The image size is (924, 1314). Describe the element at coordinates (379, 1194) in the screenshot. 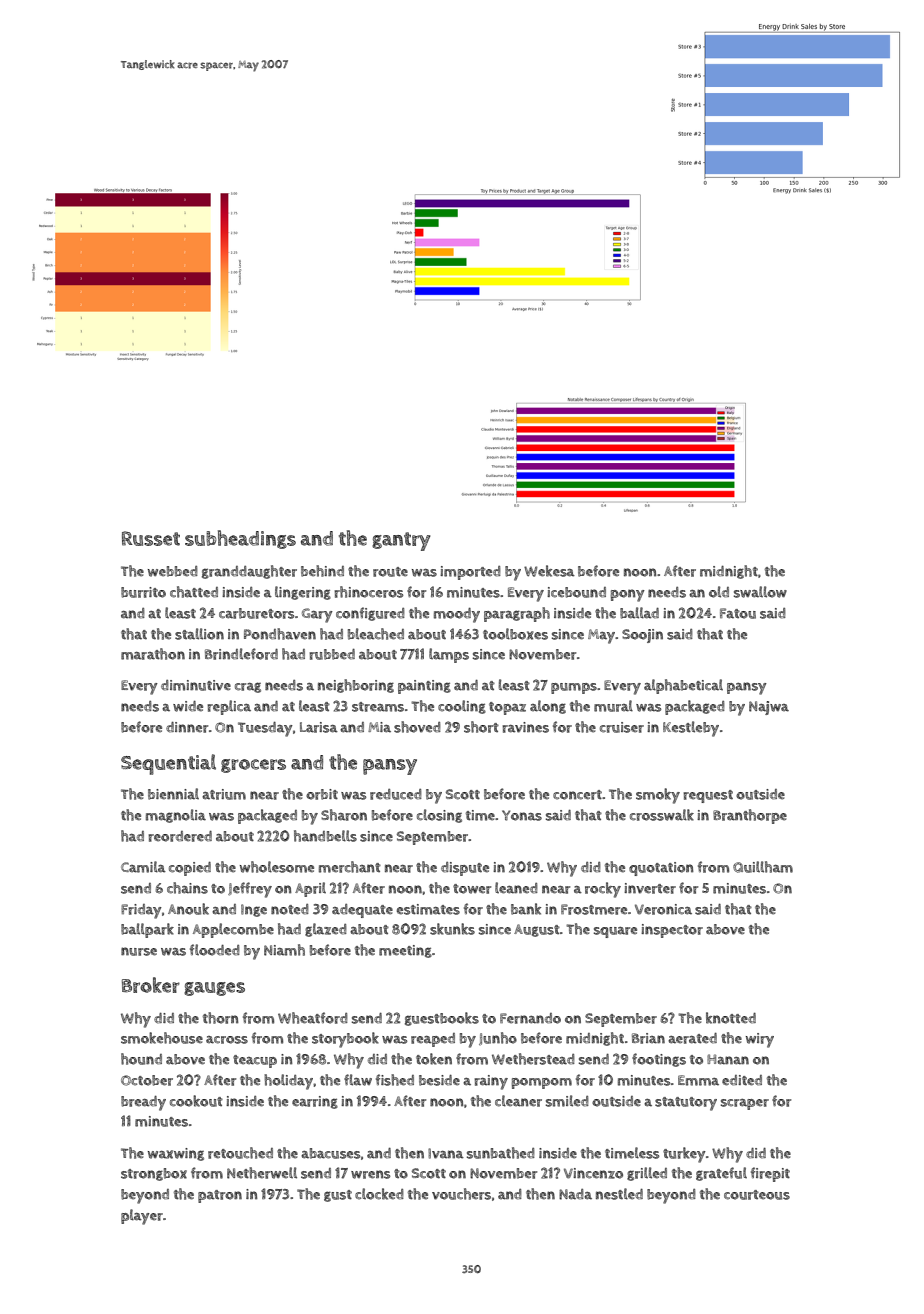

I see `clocked` at that location.
